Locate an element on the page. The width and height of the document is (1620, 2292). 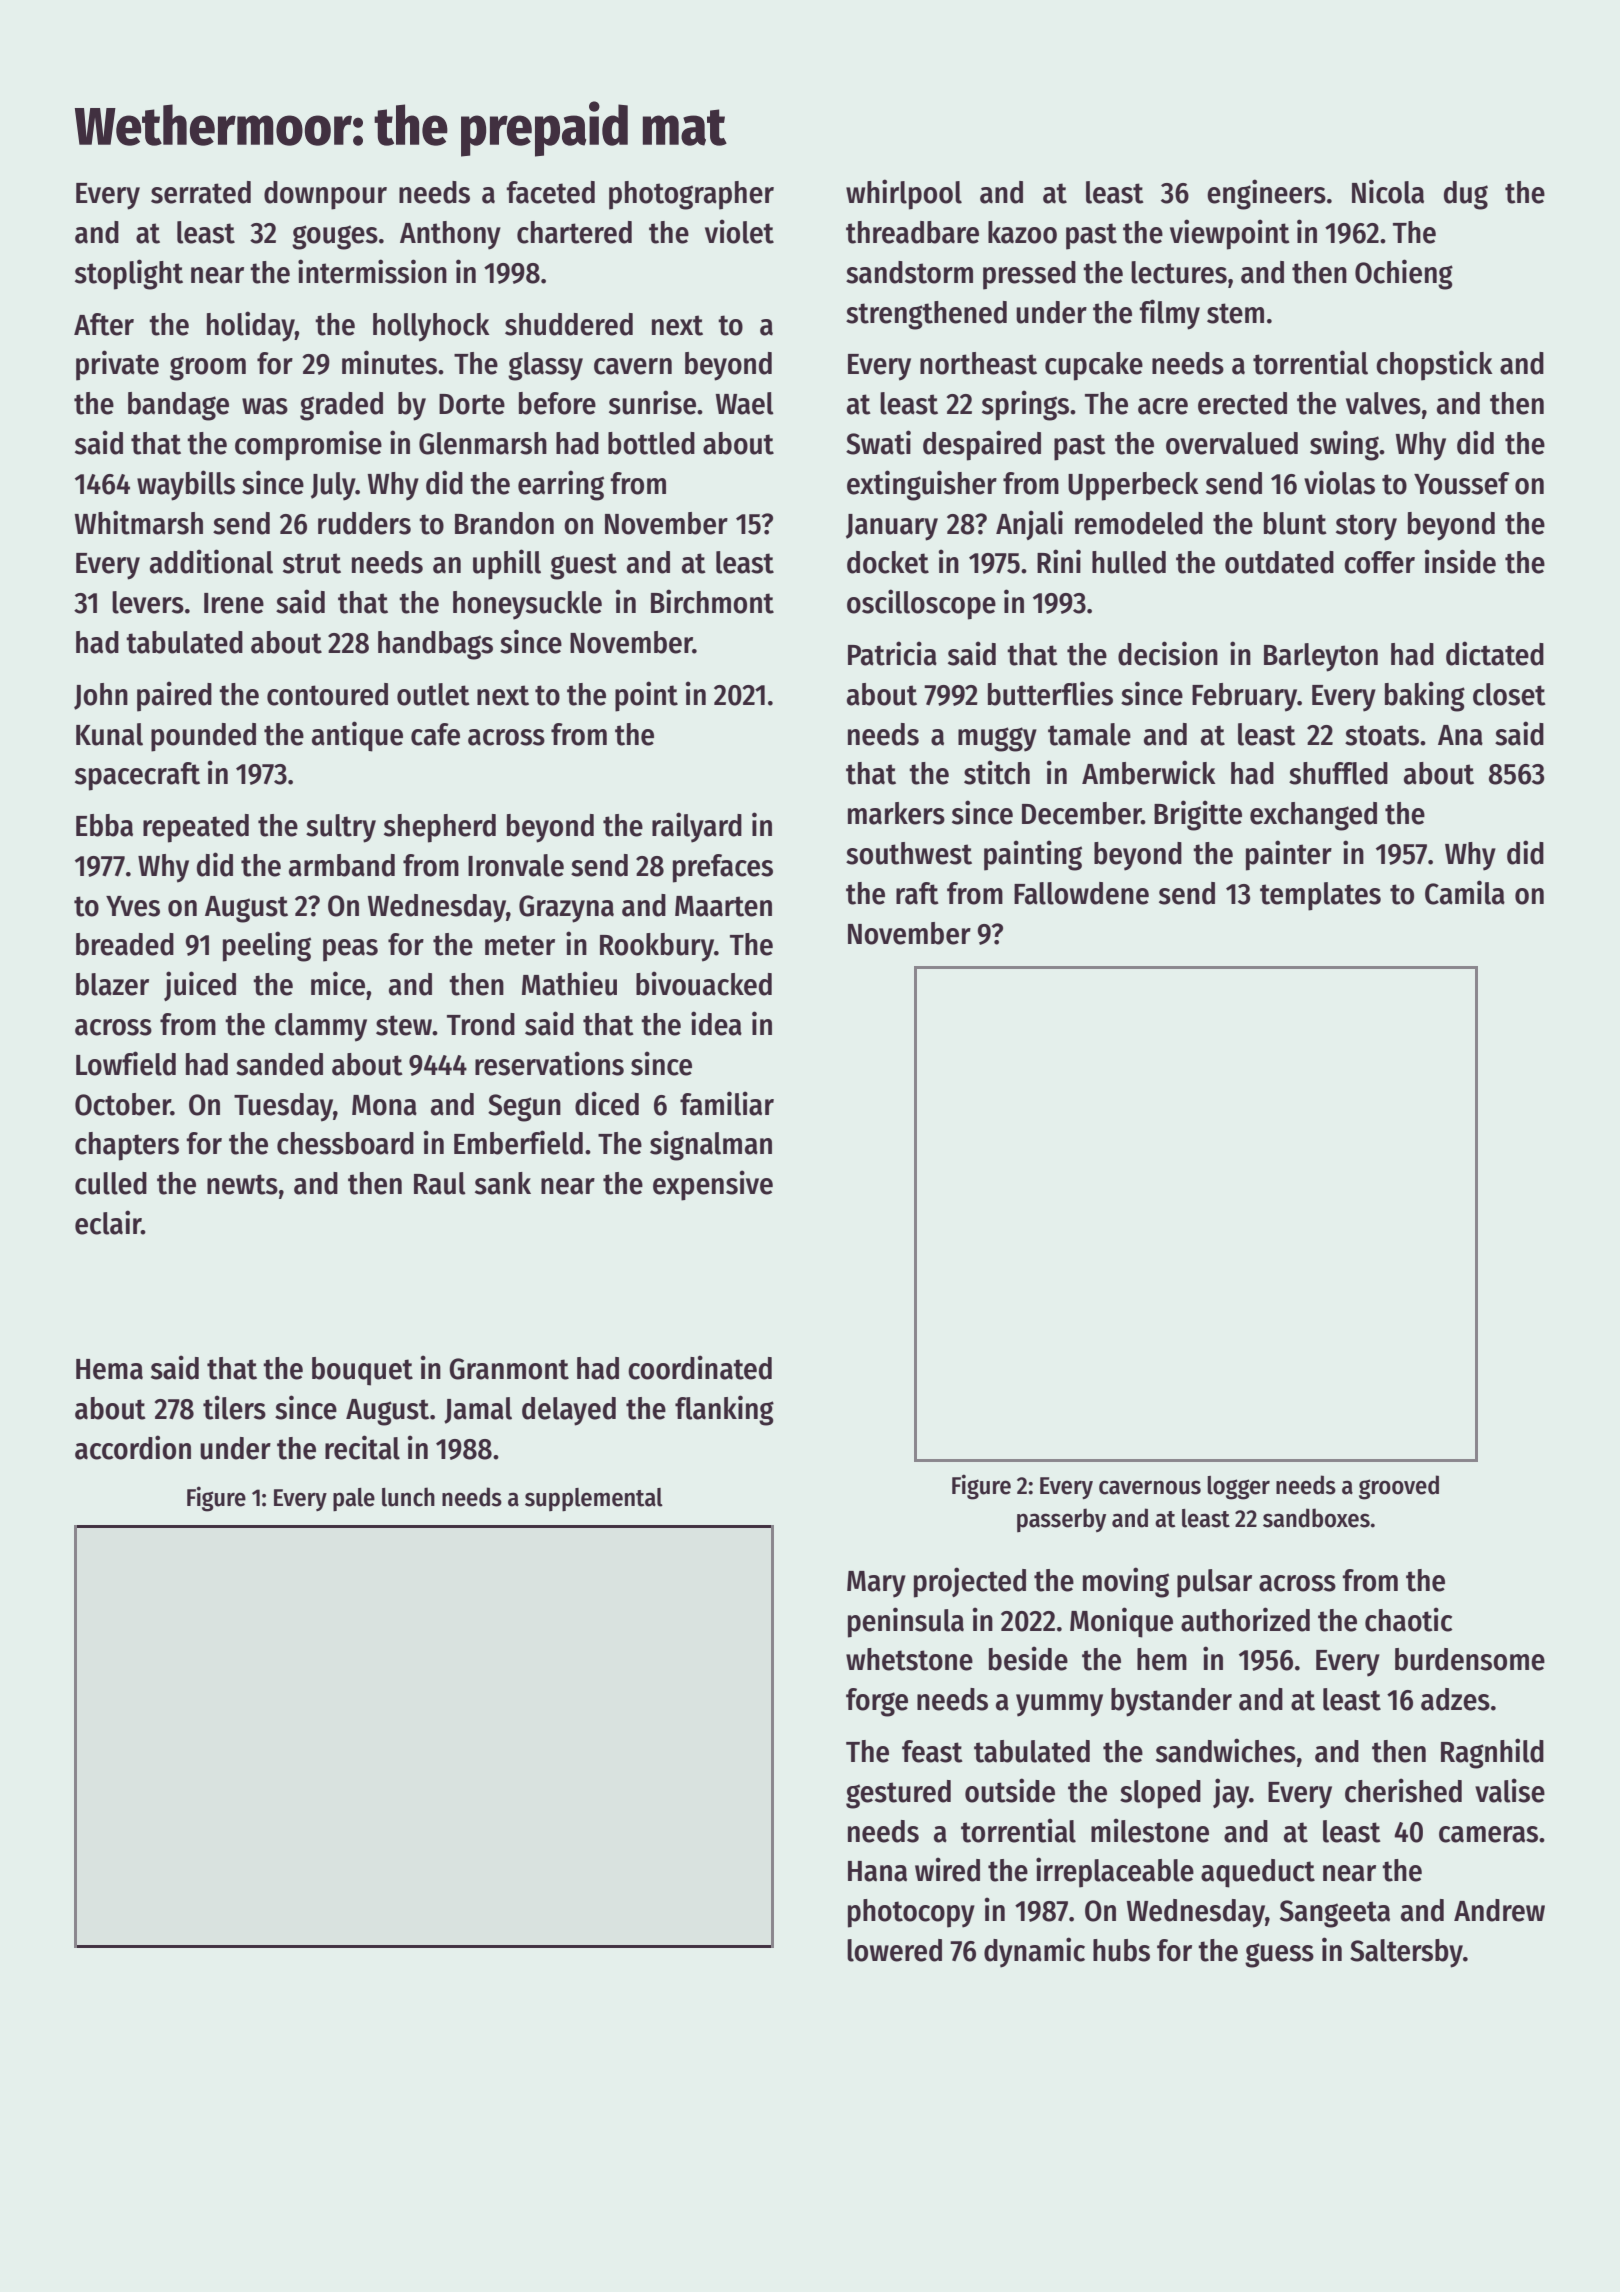
valise is located at coordinates (1510, 1790).
